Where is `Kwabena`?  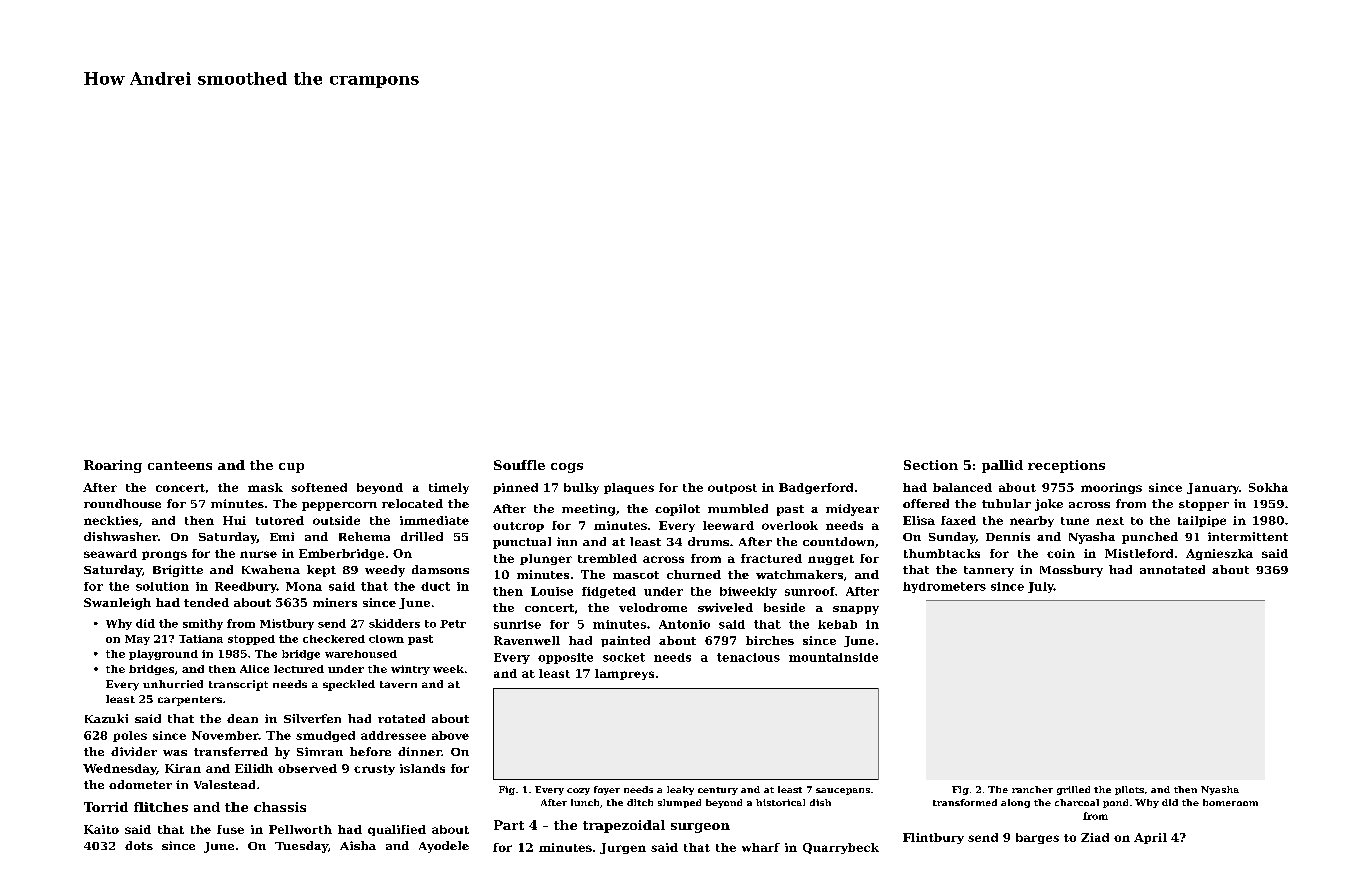 Kwabena is located at coordinates (271, 569).
